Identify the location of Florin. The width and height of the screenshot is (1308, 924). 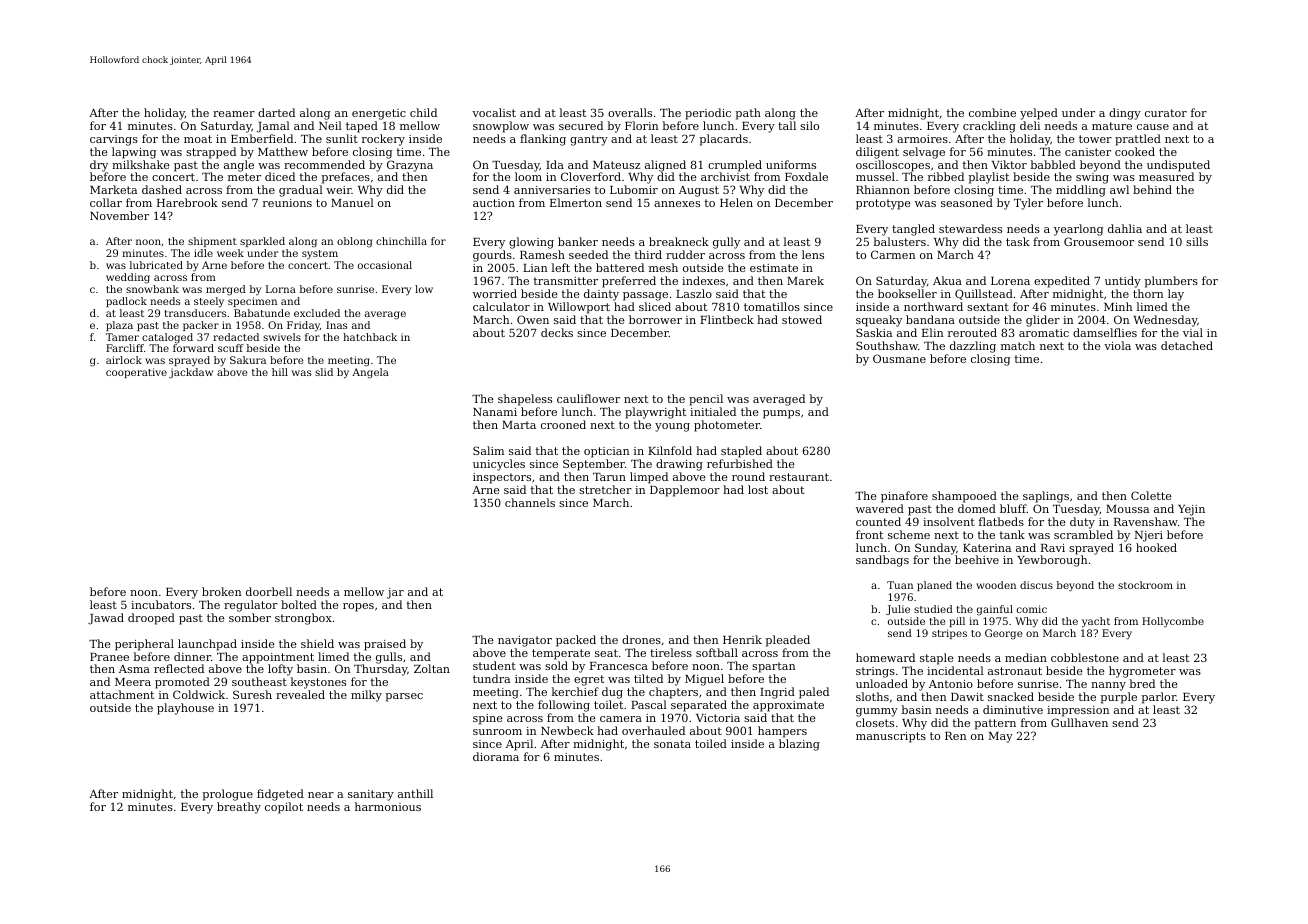
(642, 125).
